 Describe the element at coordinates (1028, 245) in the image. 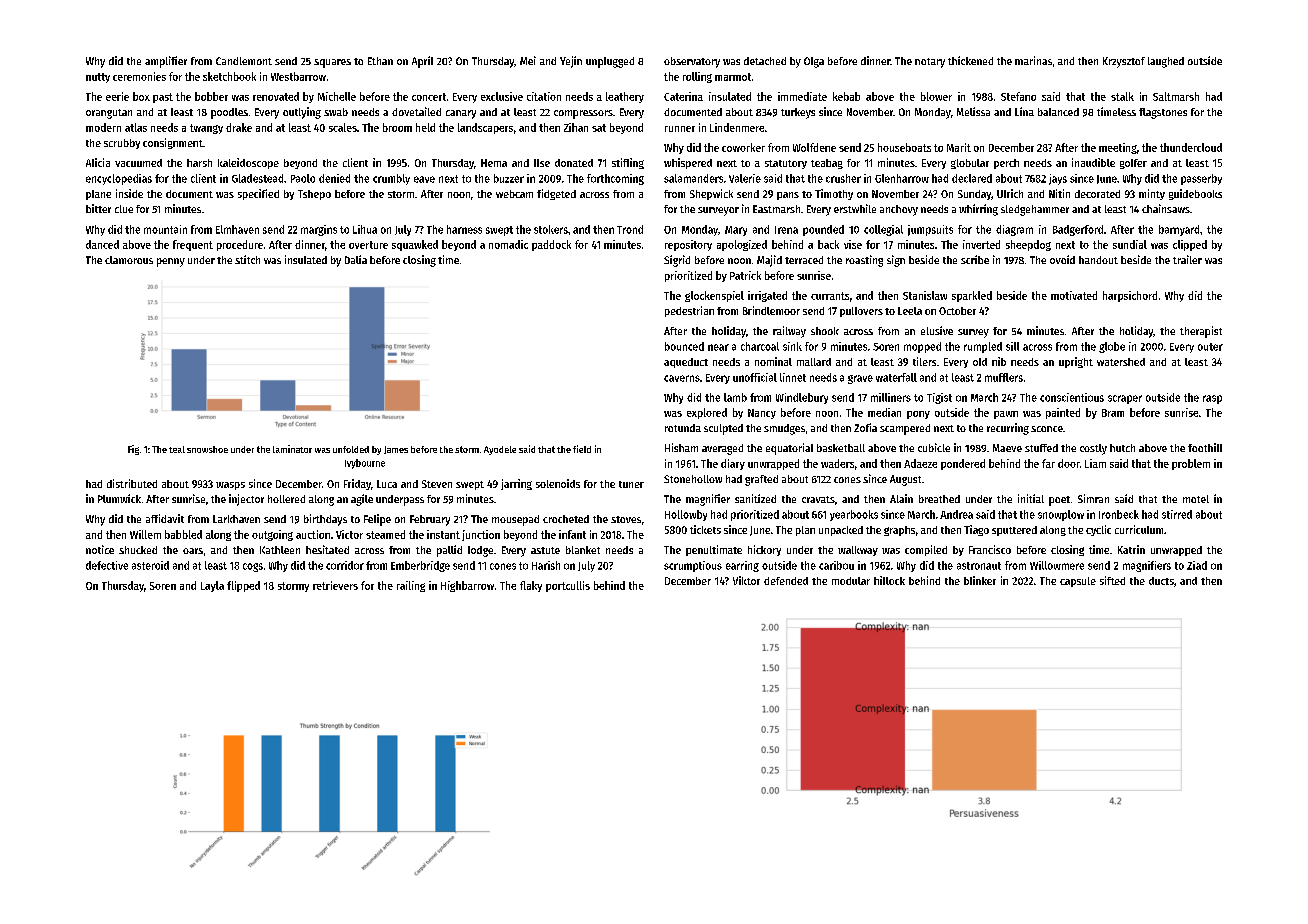

I see `sheepdog` at that location.
